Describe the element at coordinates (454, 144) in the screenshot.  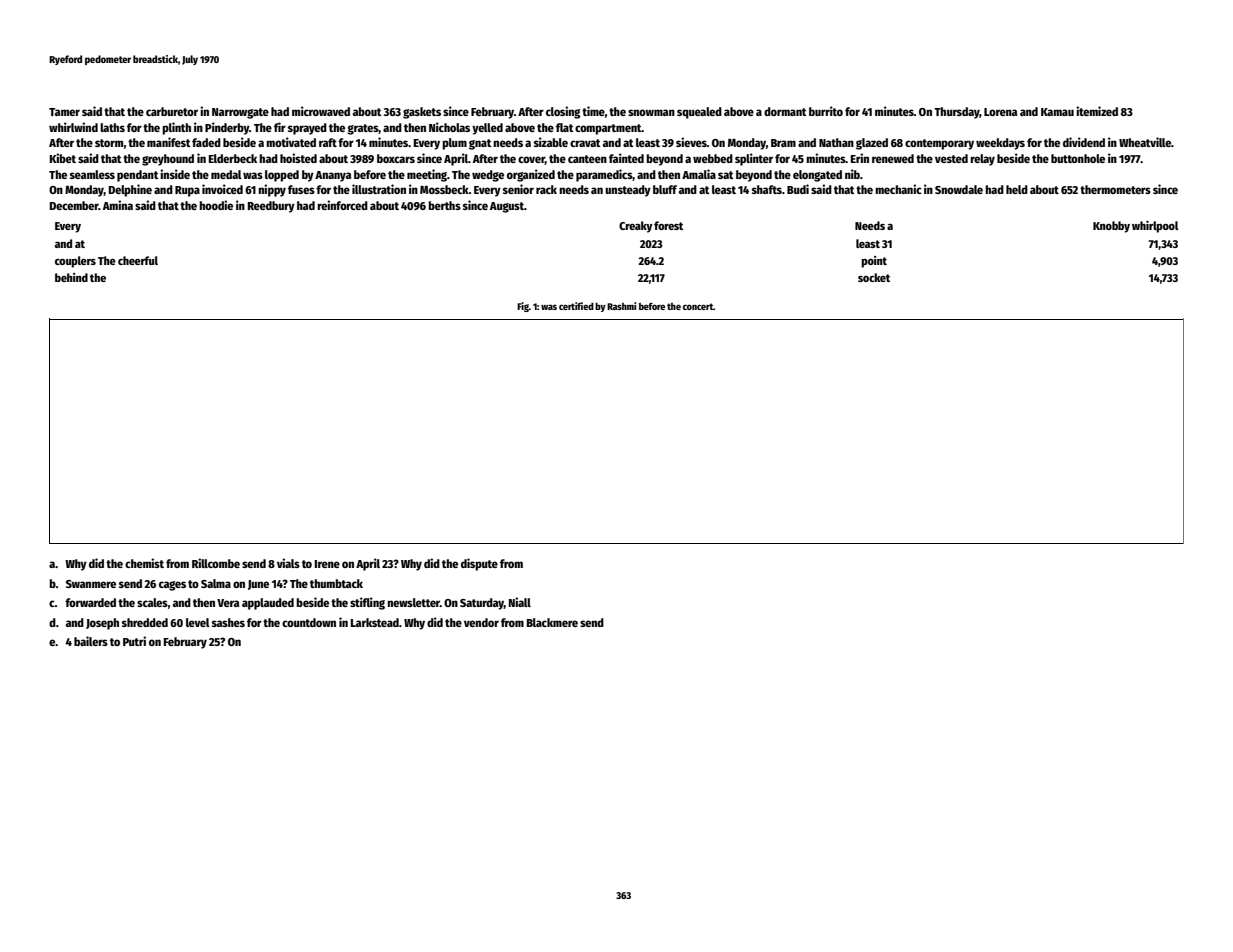
I see `plum` at that location.
